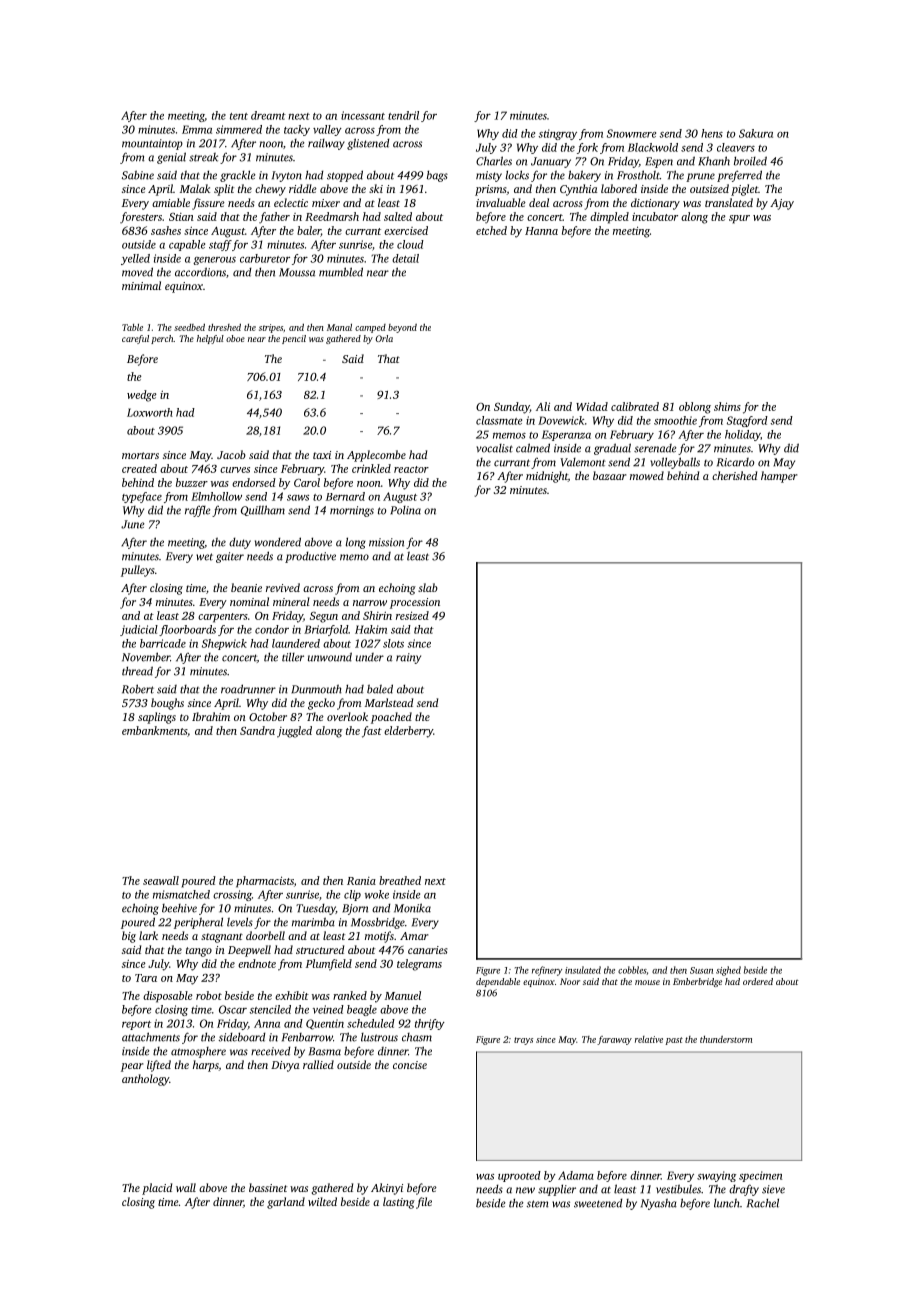 The width and height of the page is (924, 1308). I want to click on Sakura, so click(756, 133).
